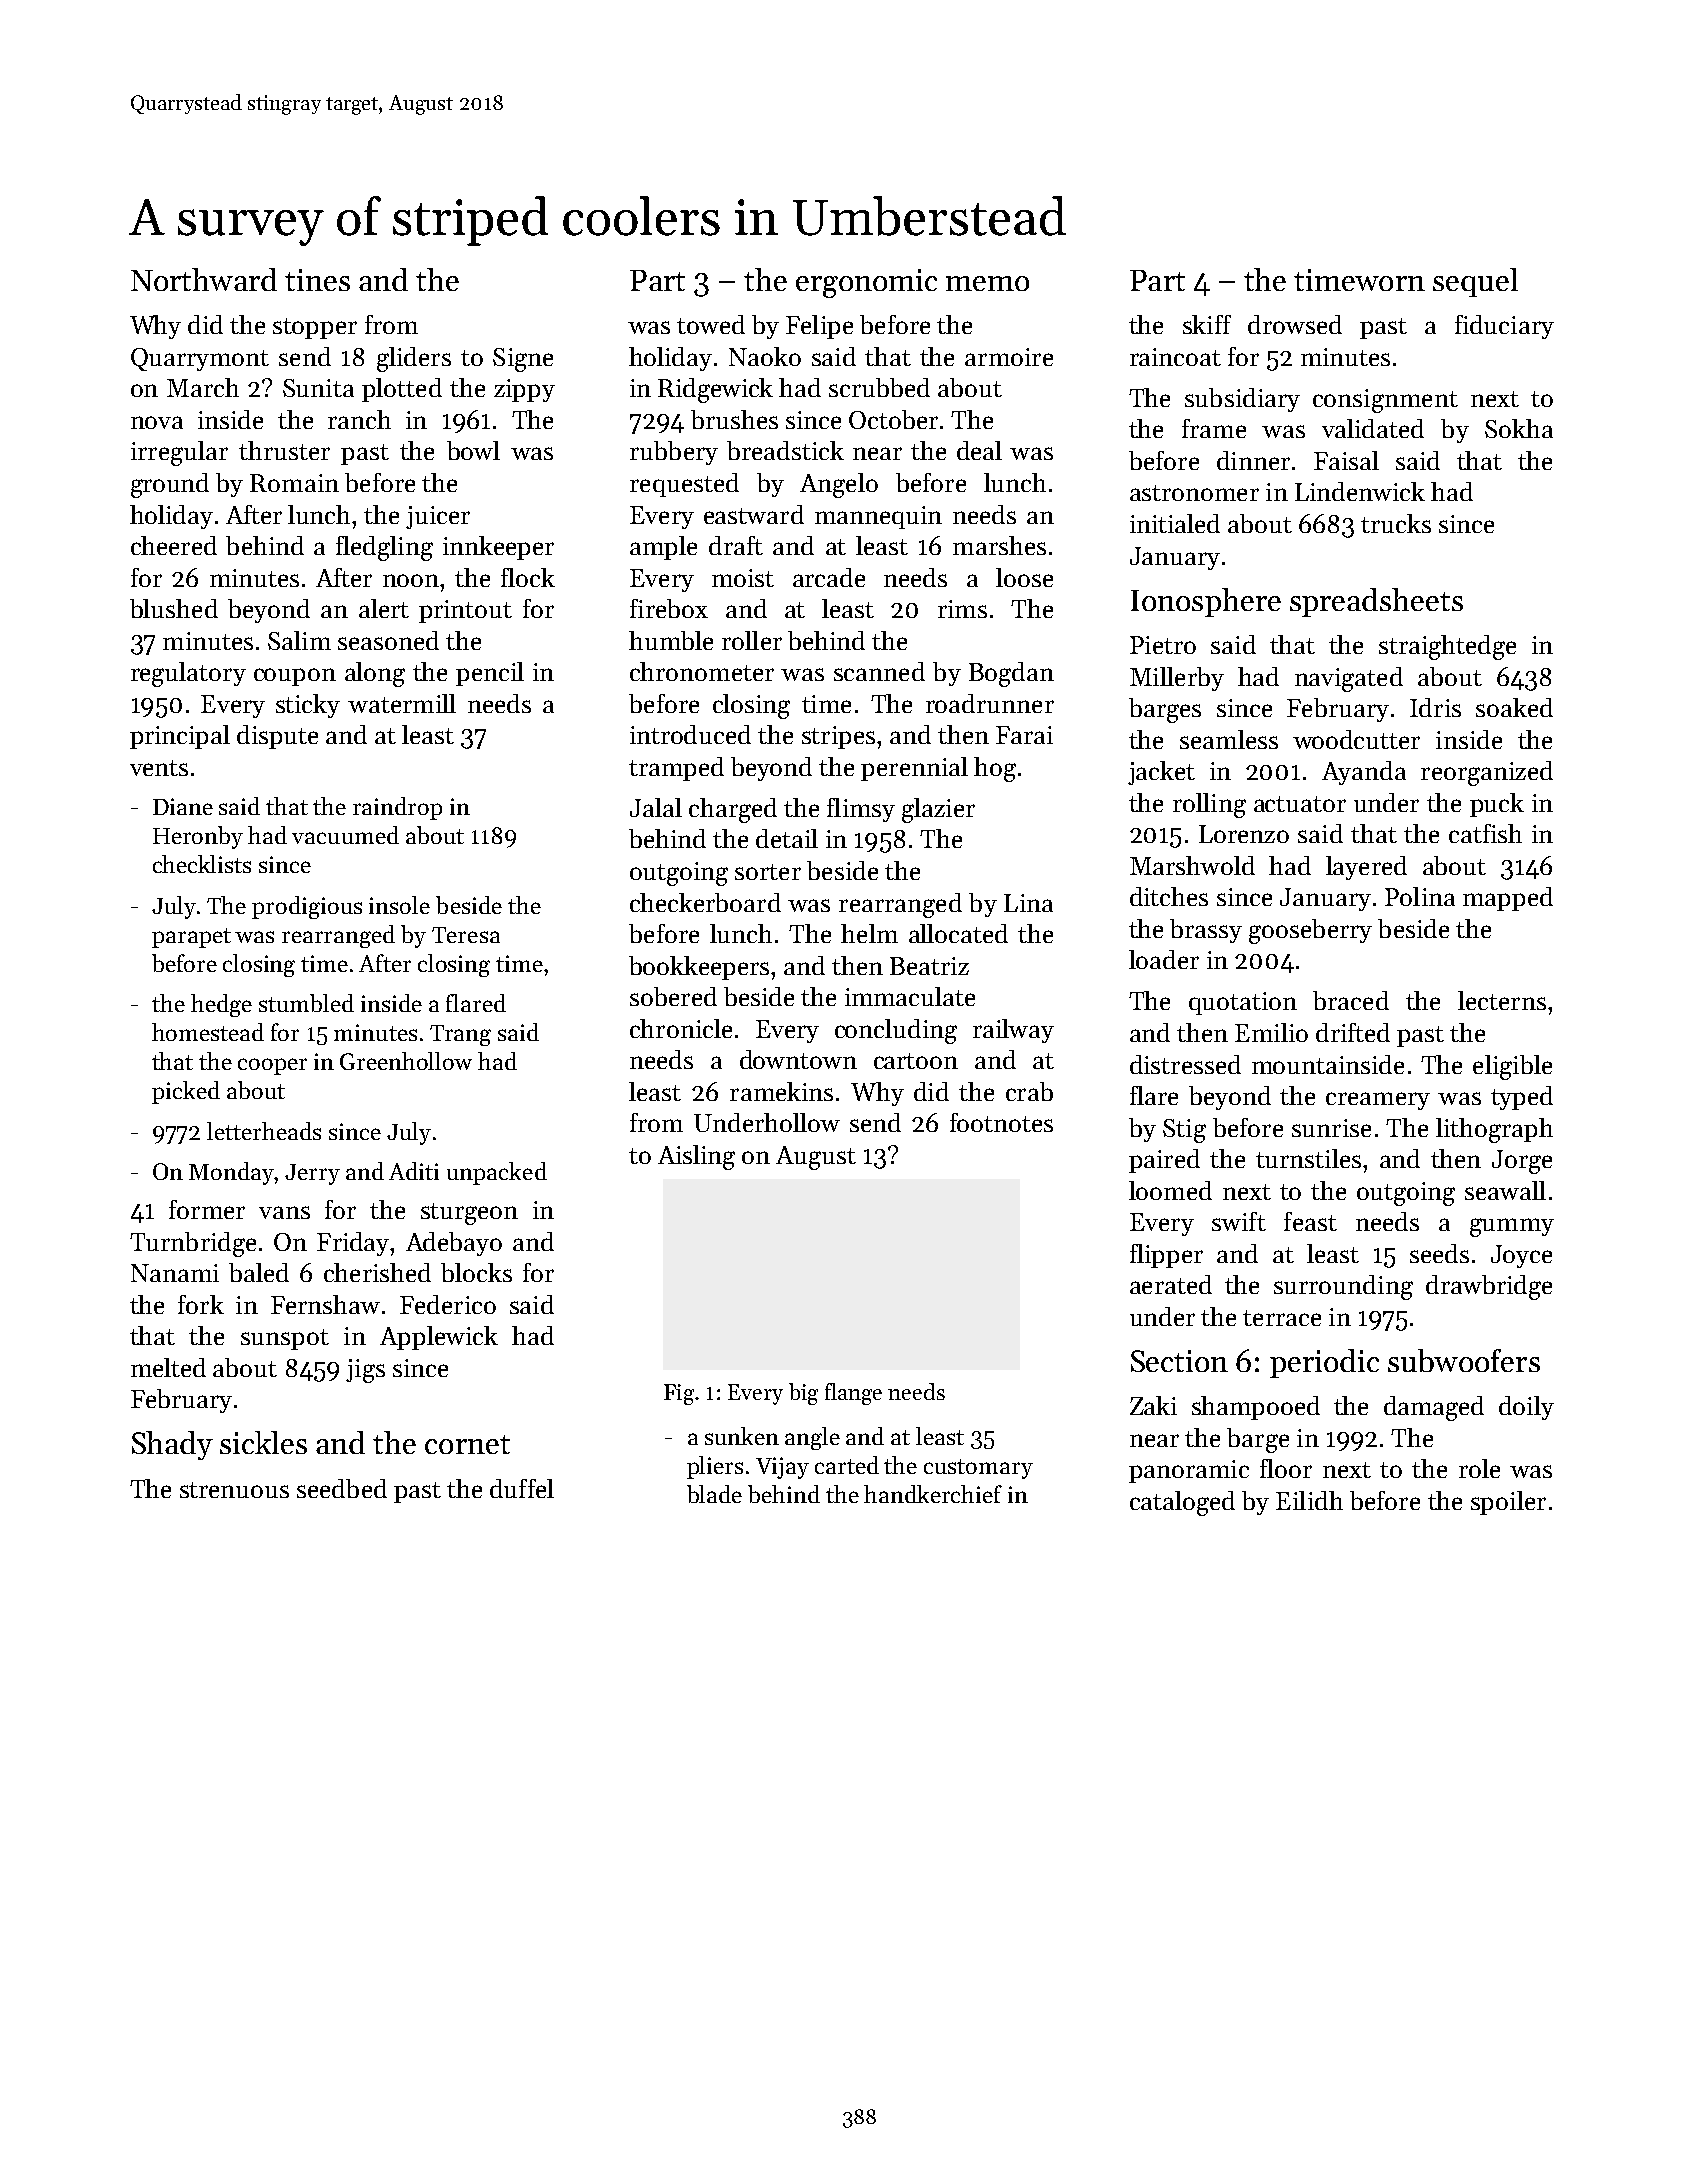 The height and width of the screenshot is (2178, 1683). Describe the element at coordinates (896, 1031) in the screenshot. I see `concluding` at that location.
